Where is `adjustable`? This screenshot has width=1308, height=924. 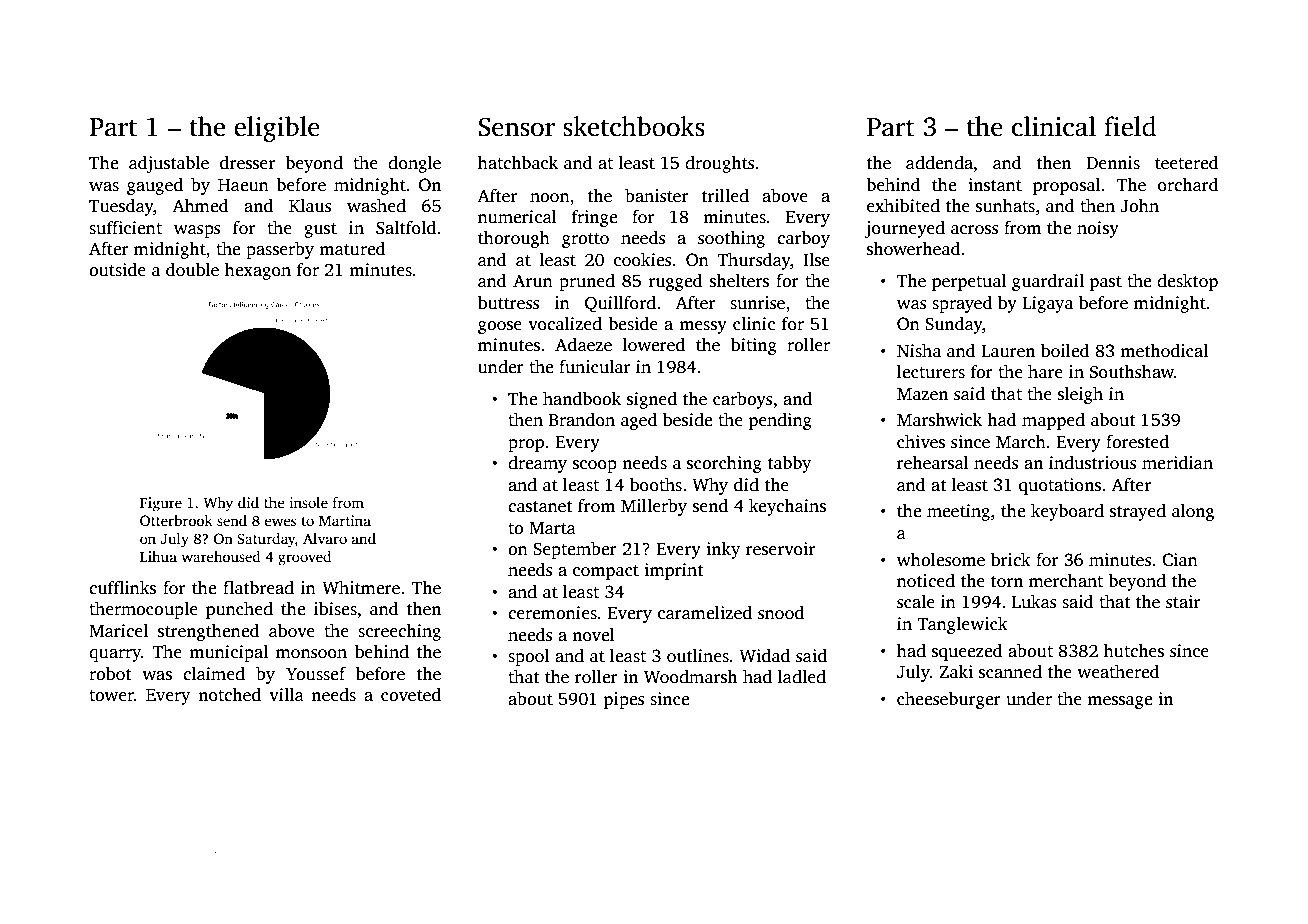 adjustable is located at coordinates (169, 164).
